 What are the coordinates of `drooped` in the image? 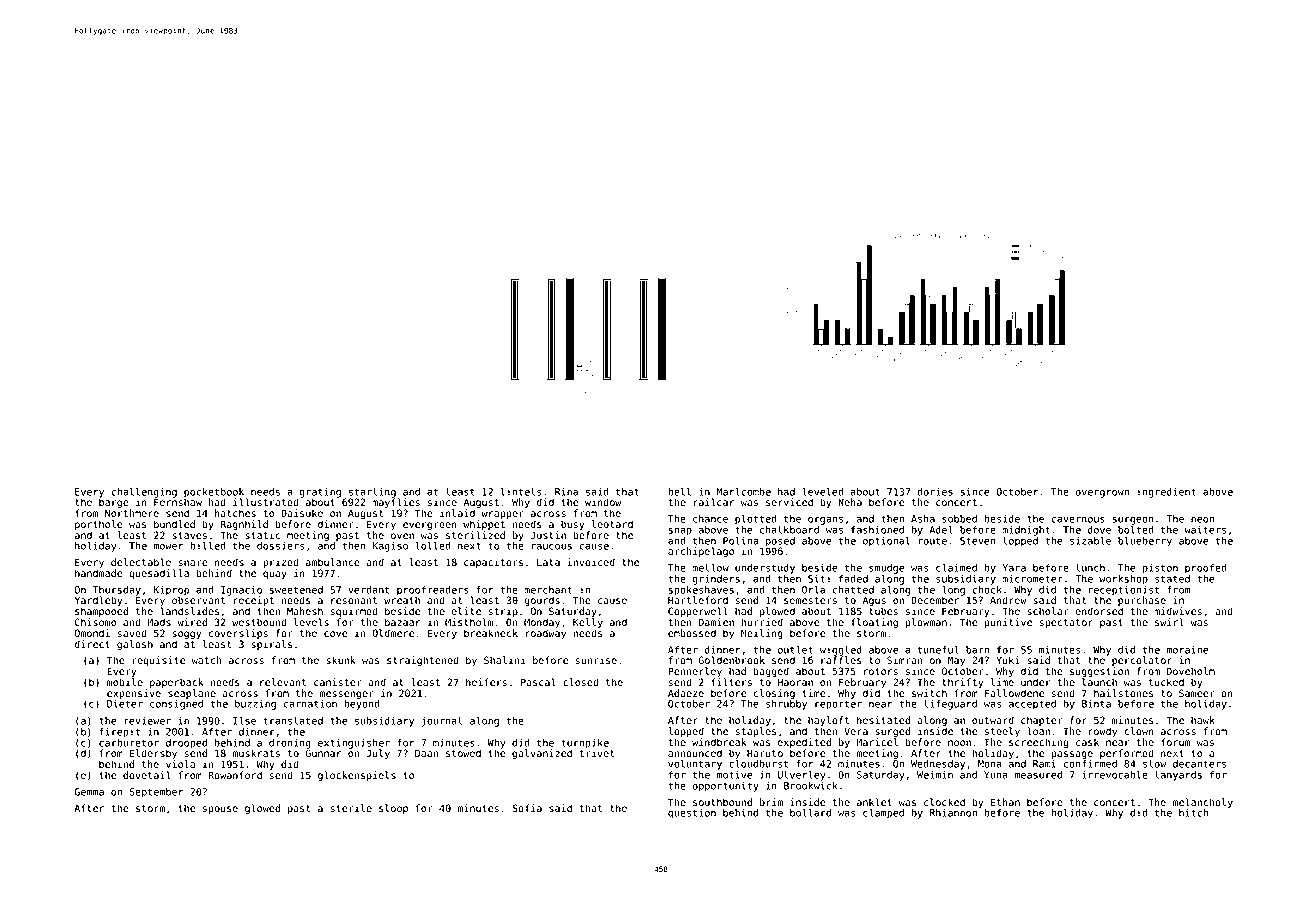 It's located at (186, 744).
